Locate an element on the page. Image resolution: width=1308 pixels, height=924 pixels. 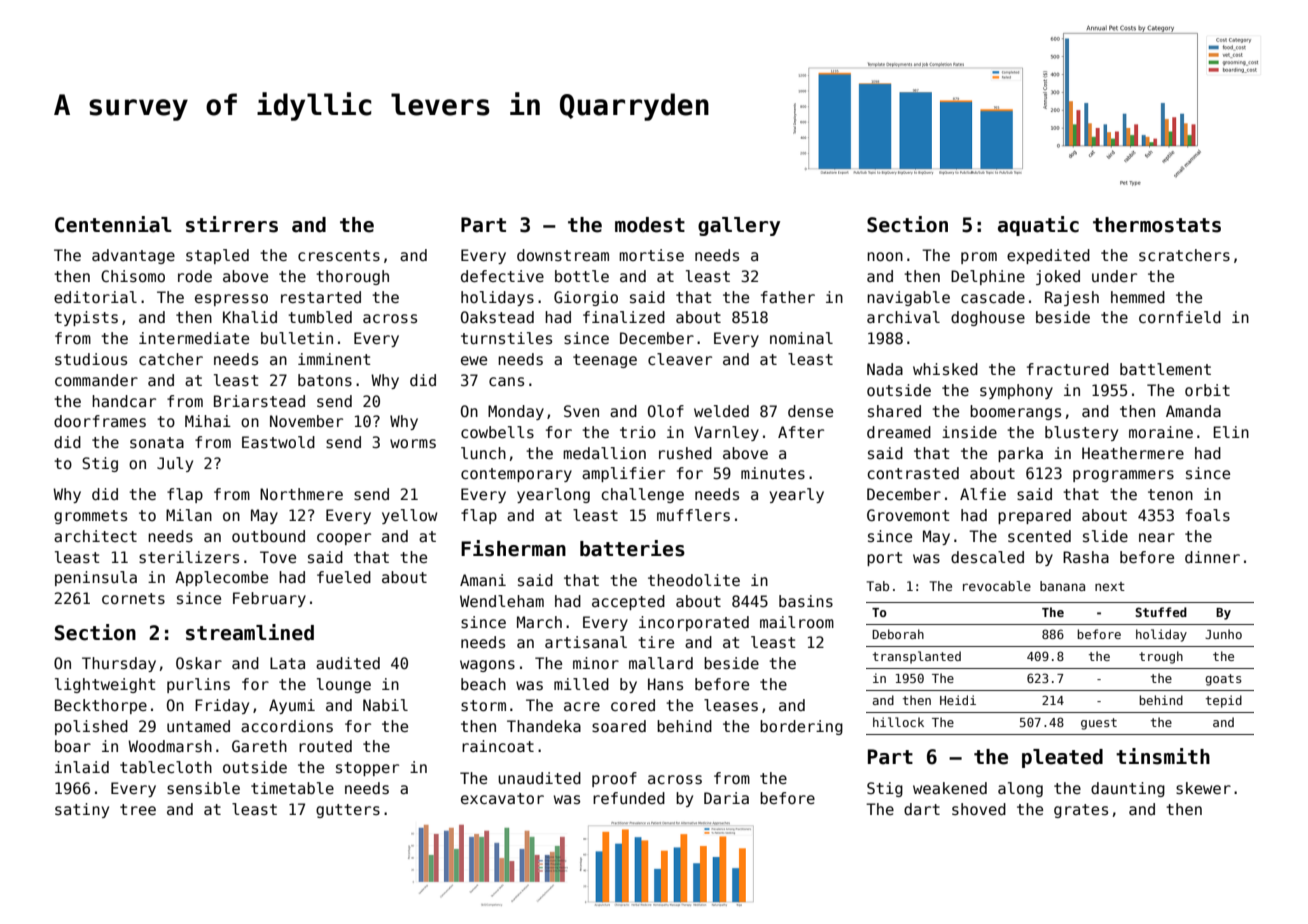
polished is located at coordinates (91, 727).
